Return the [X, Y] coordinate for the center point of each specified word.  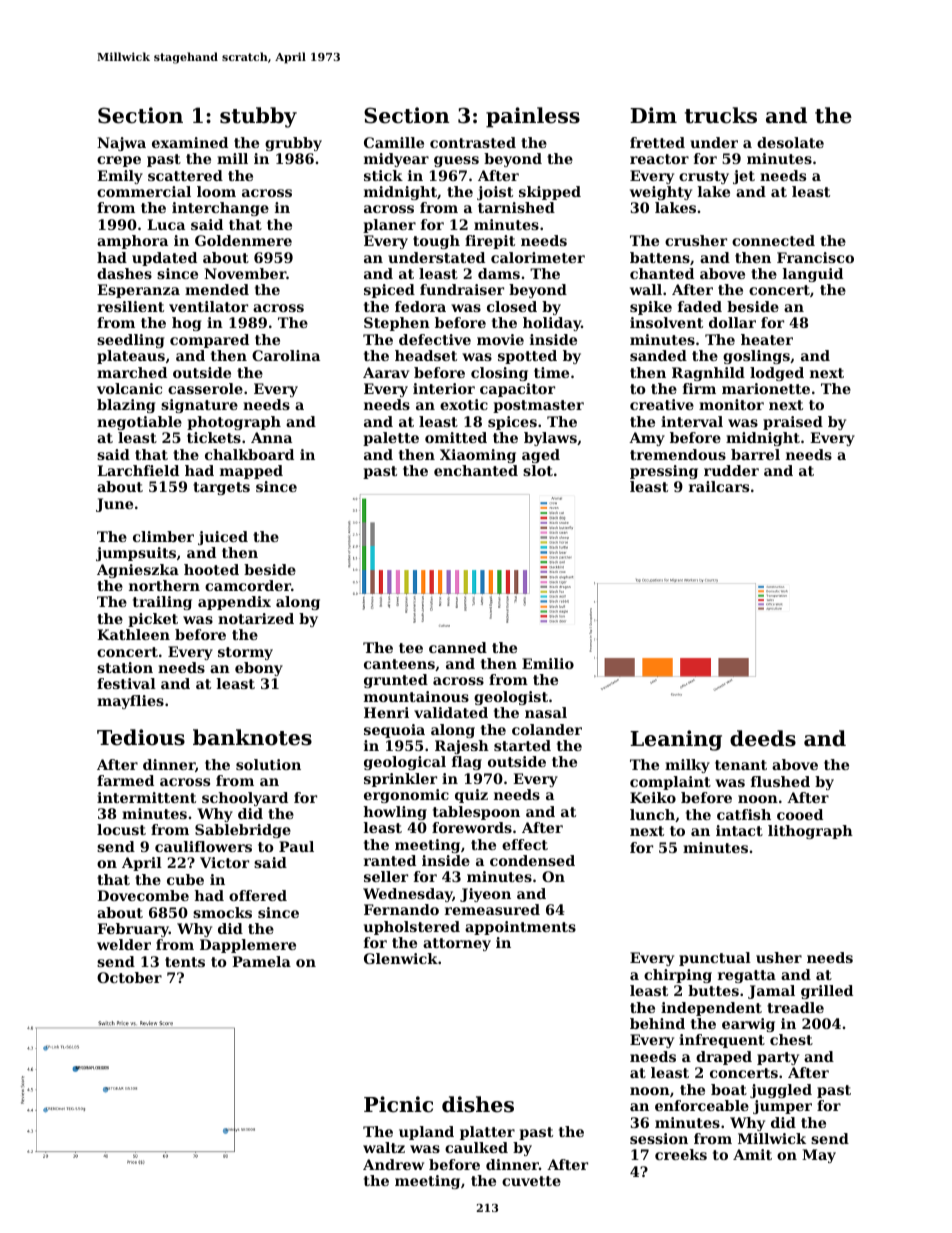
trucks [721, 115]
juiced [223, 538]
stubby [258, 117]
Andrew [393, 1164]
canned [458, 647]
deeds [763, 738]
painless [533, 117]
